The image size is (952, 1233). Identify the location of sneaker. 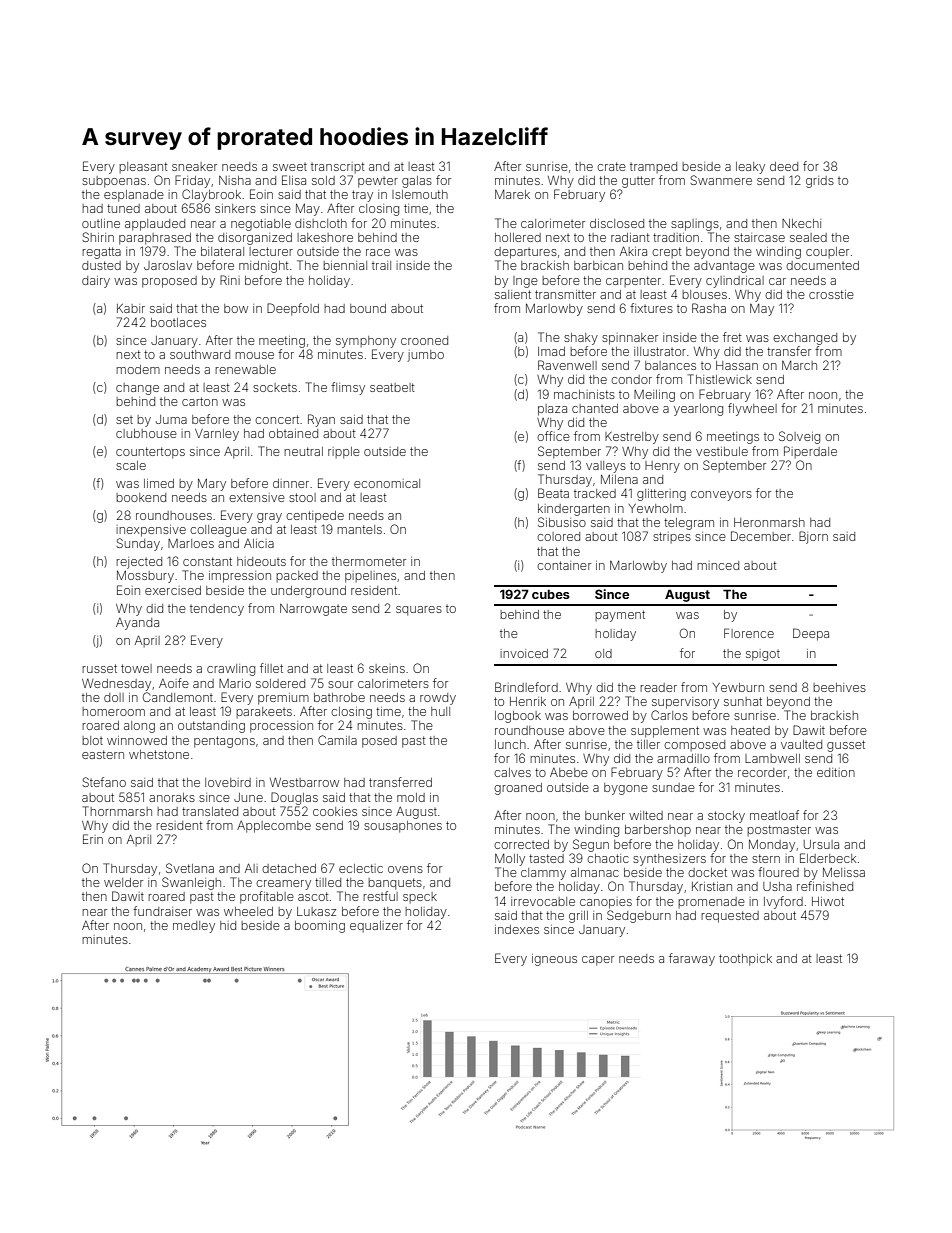
(194, 166).
